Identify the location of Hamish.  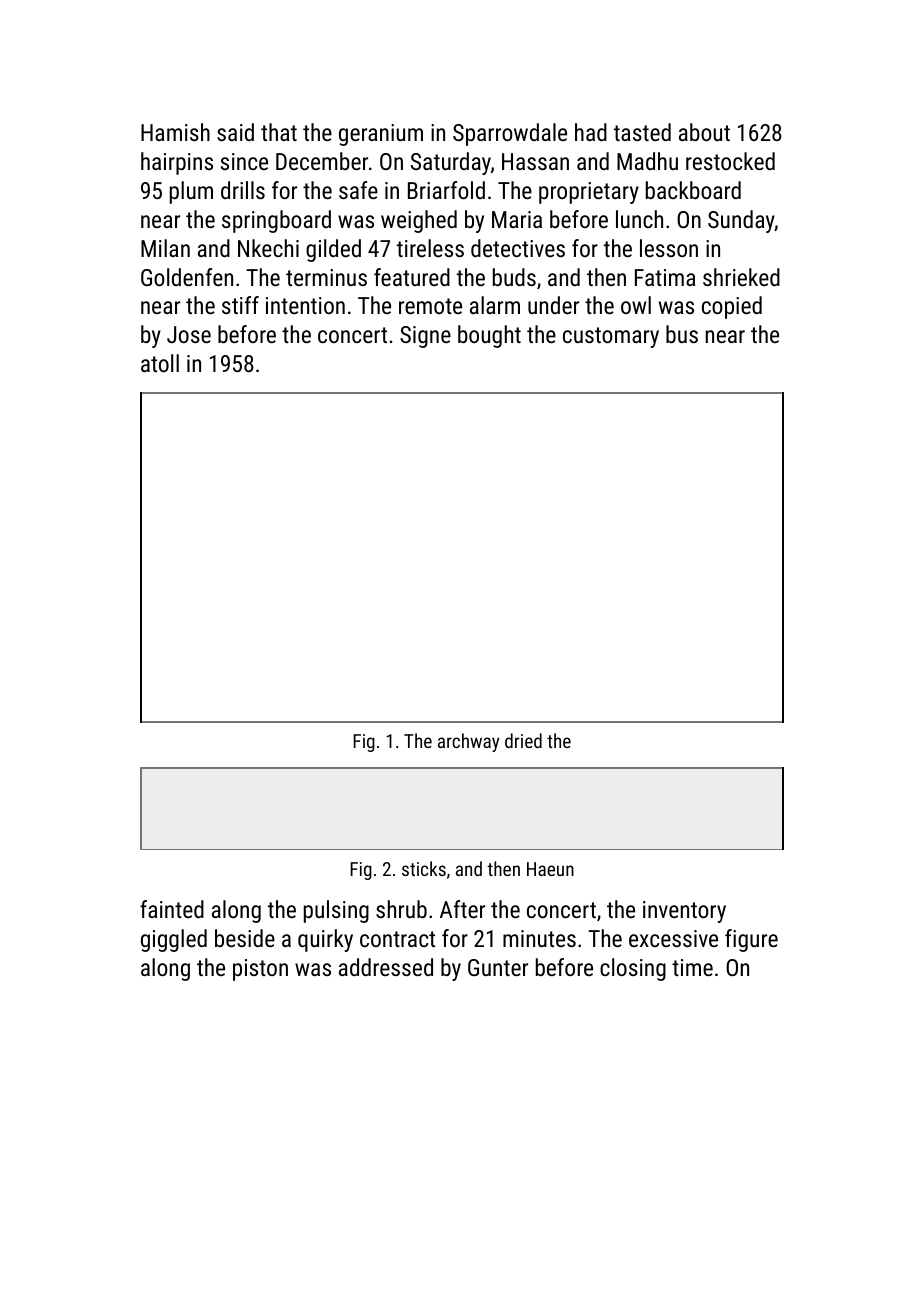
(175, 132).
